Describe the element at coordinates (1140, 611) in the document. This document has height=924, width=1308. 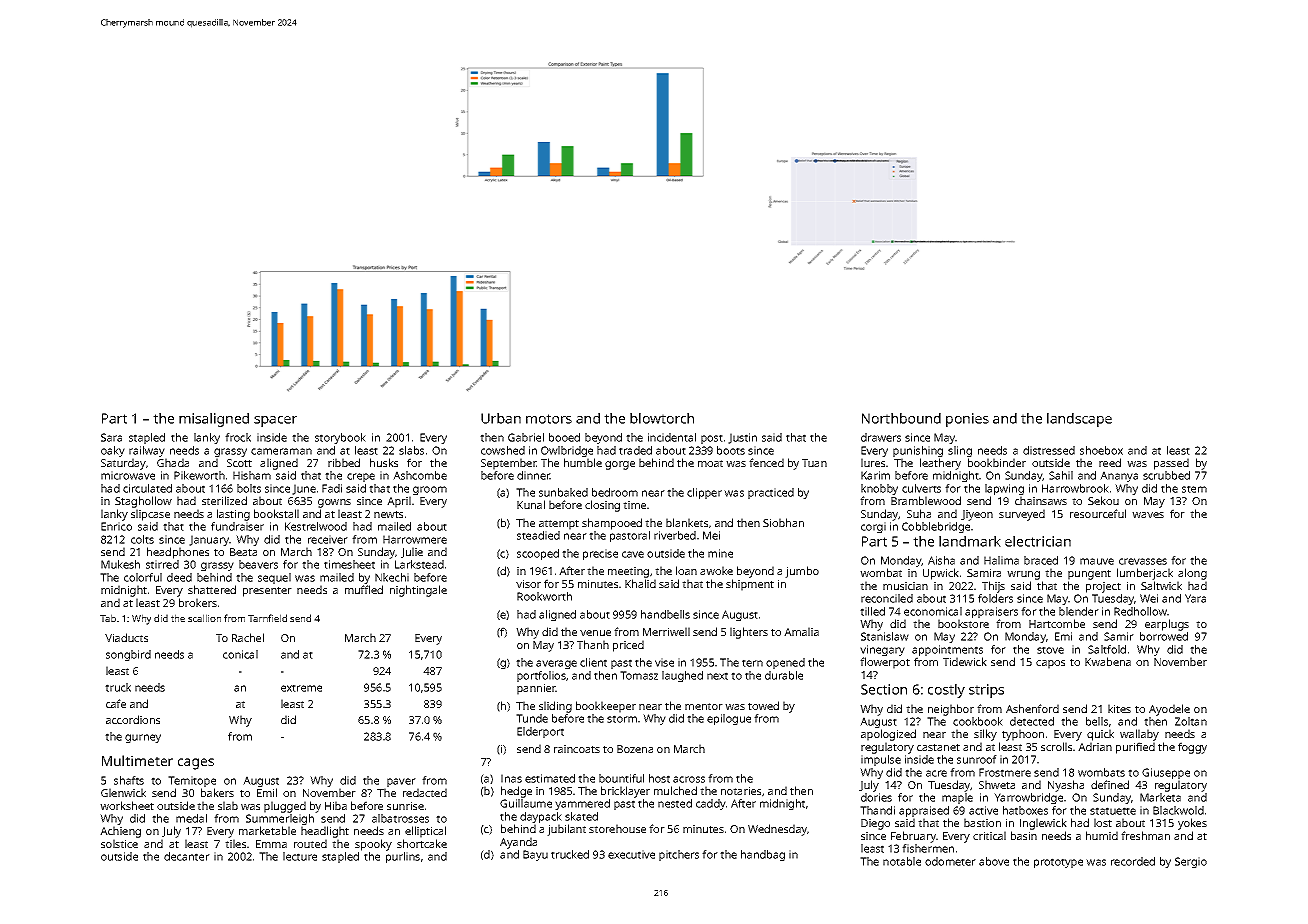
I see `Redhollow` at that location.
